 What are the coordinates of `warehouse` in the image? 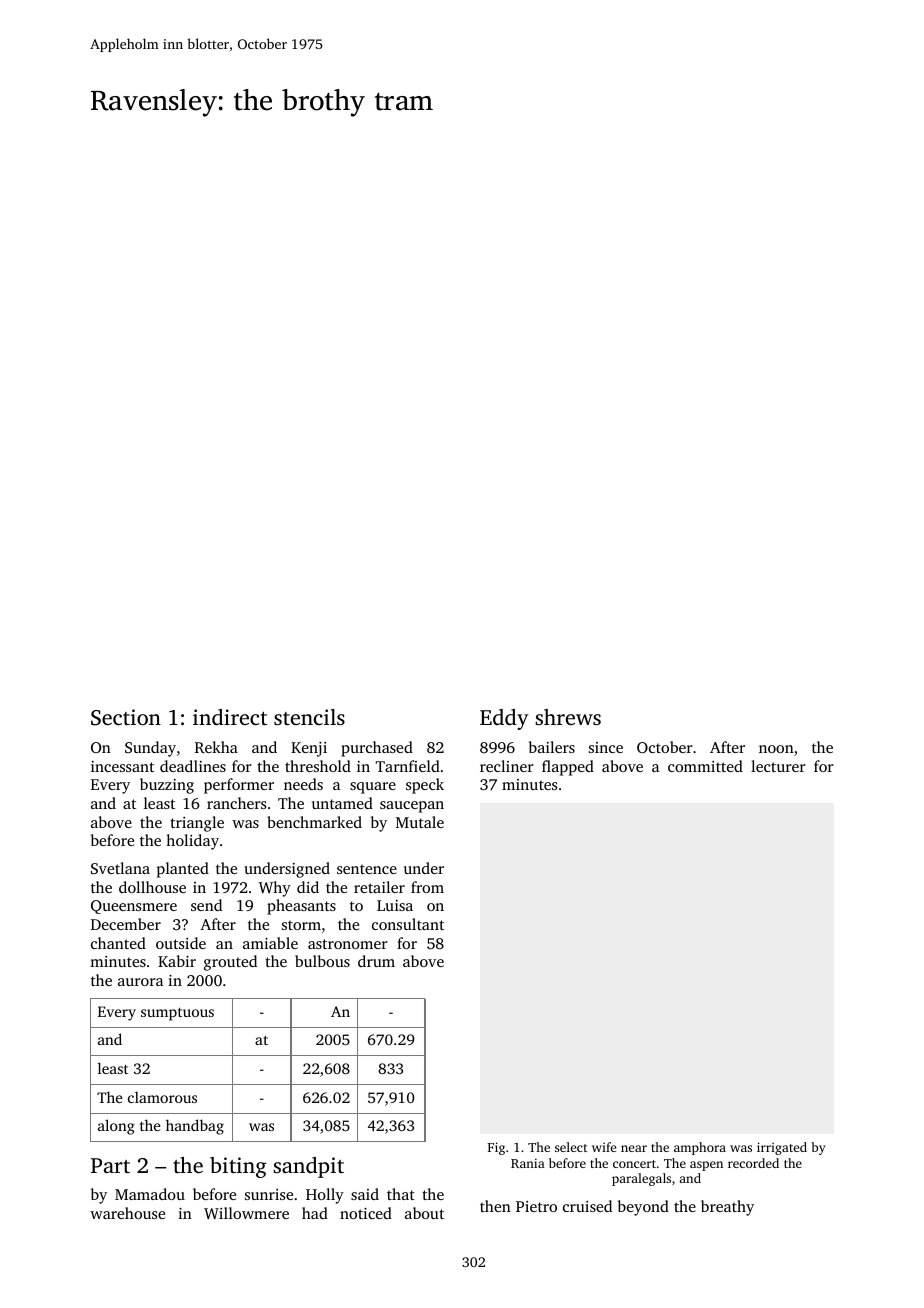 It's located at (127, 1213).
